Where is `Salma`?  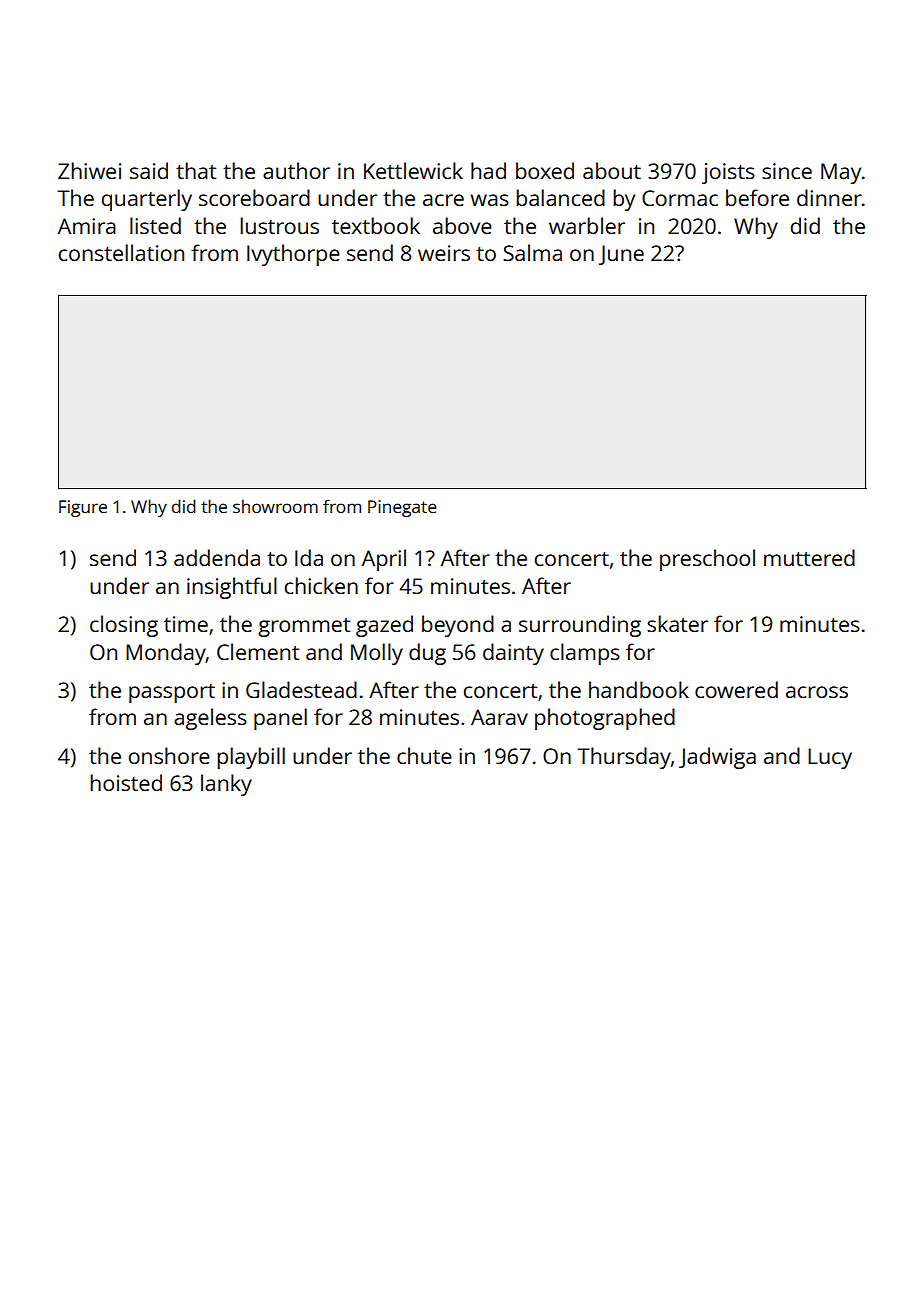 Salma is located at coordinates (532, 252).
